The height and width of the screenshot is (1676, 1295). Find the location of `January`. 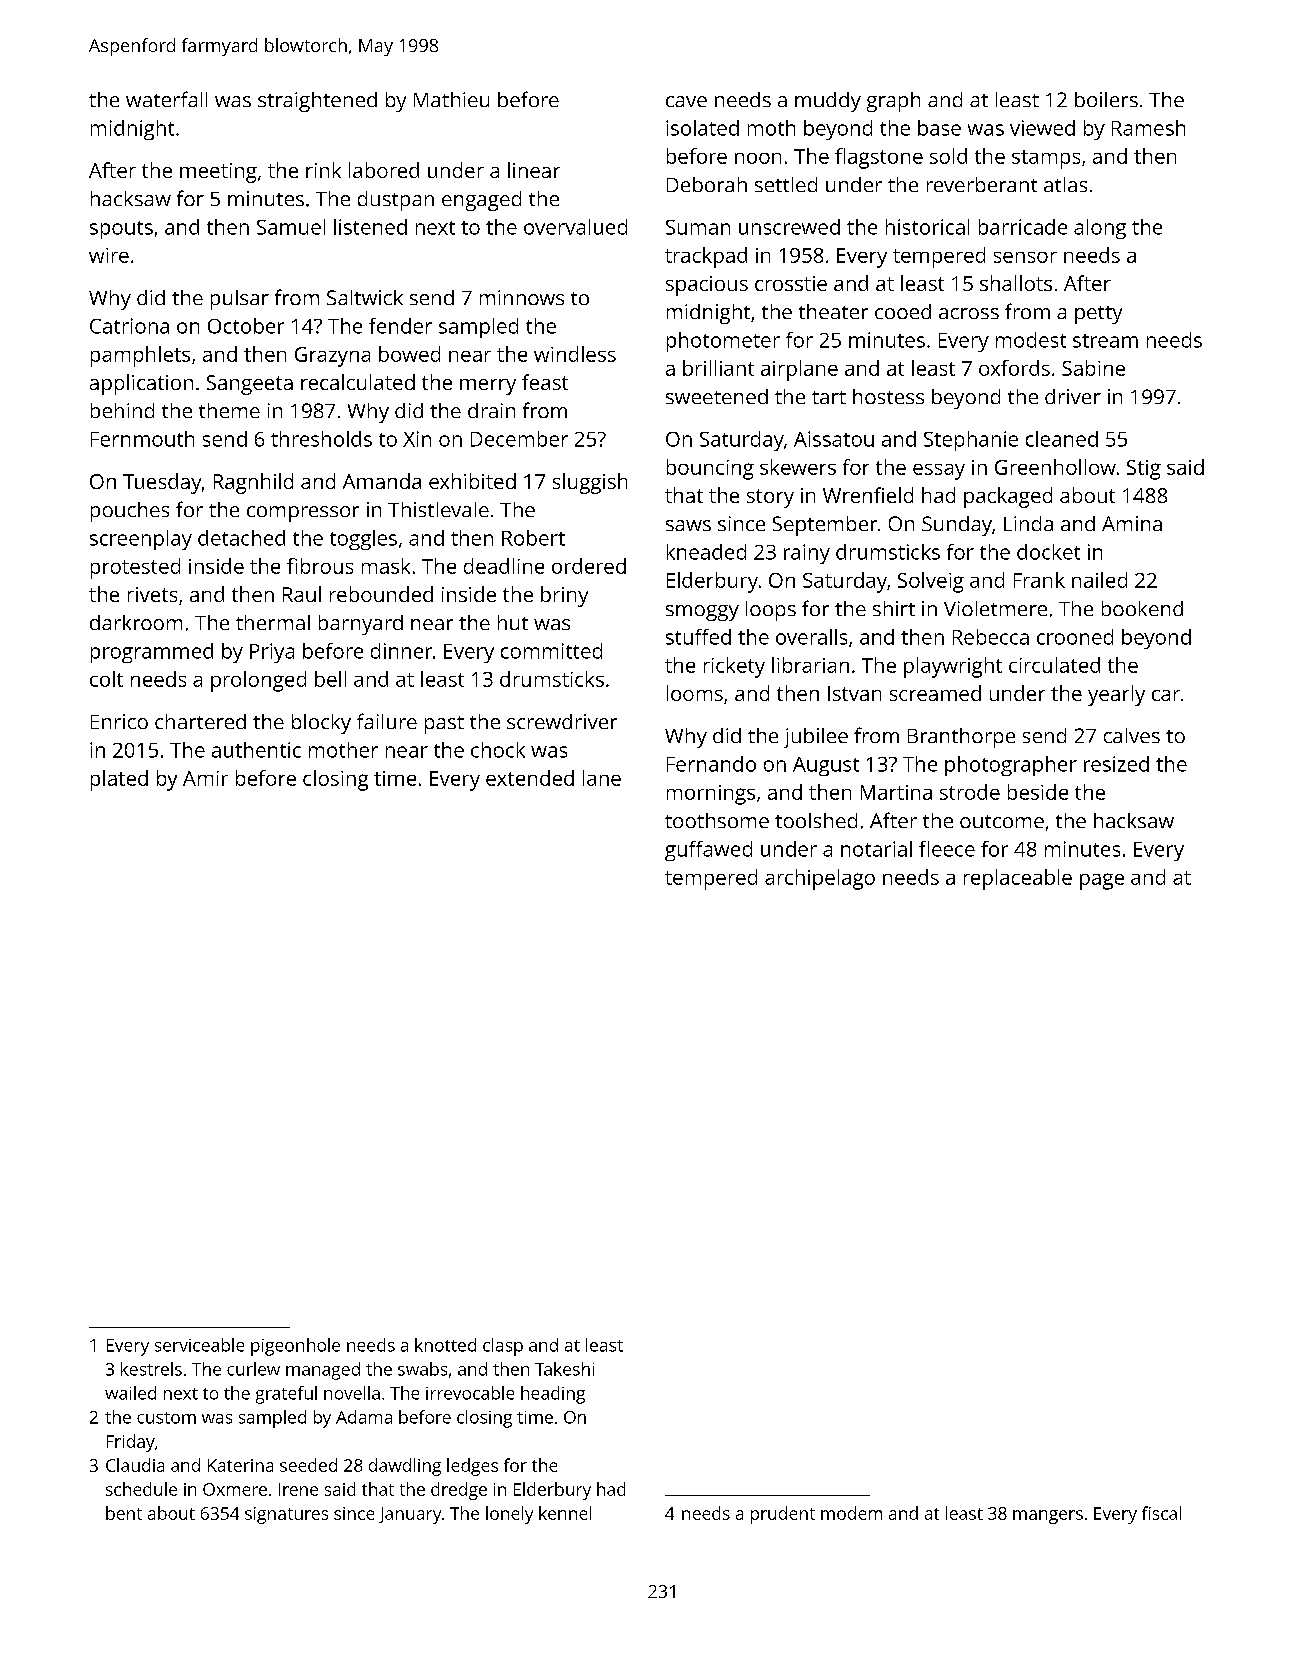

January is located at coordinates (410, 1515).
